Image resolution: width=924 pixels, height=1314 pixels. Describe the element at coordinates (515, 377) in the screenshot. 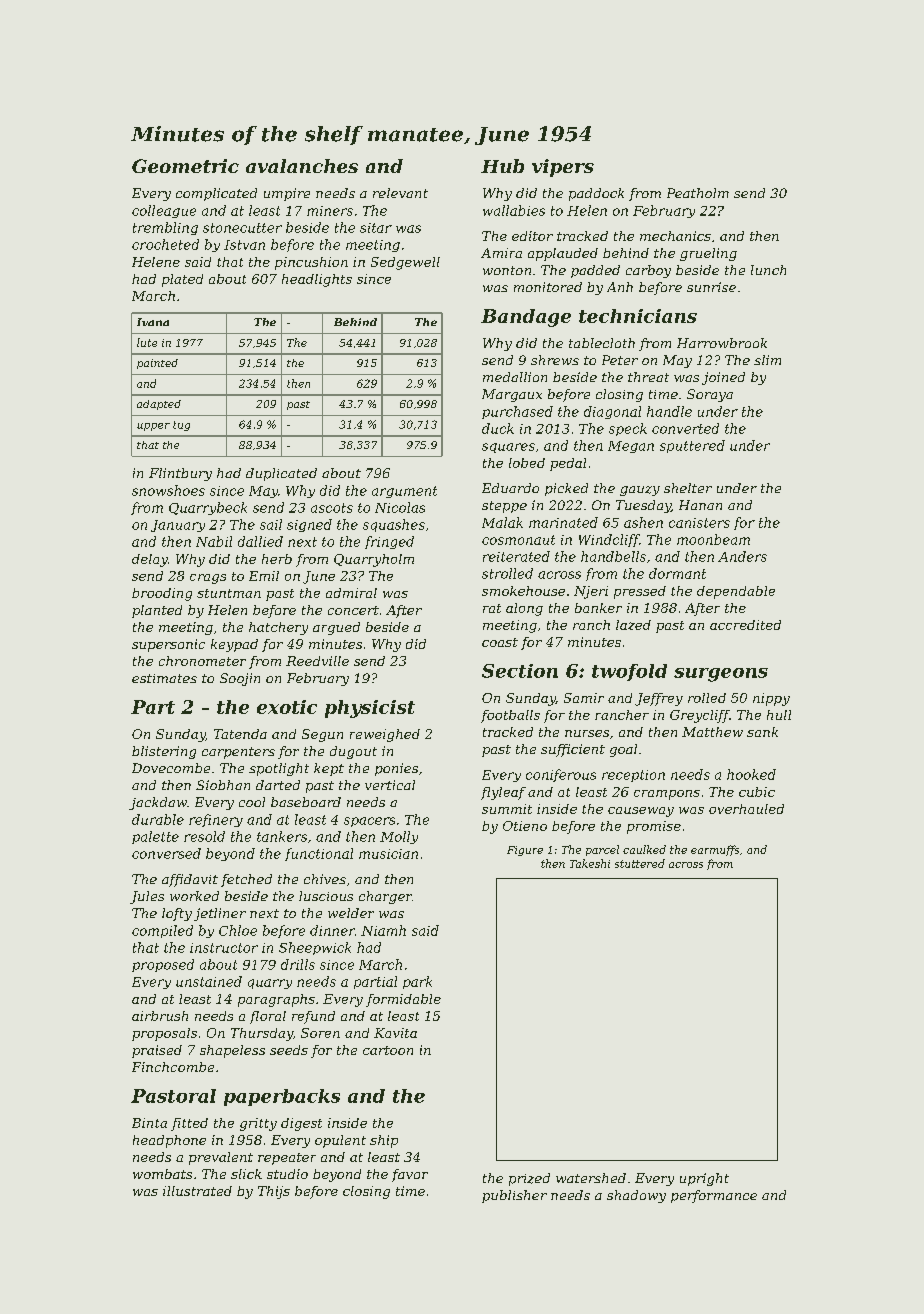

I see `medallion` at that location.
